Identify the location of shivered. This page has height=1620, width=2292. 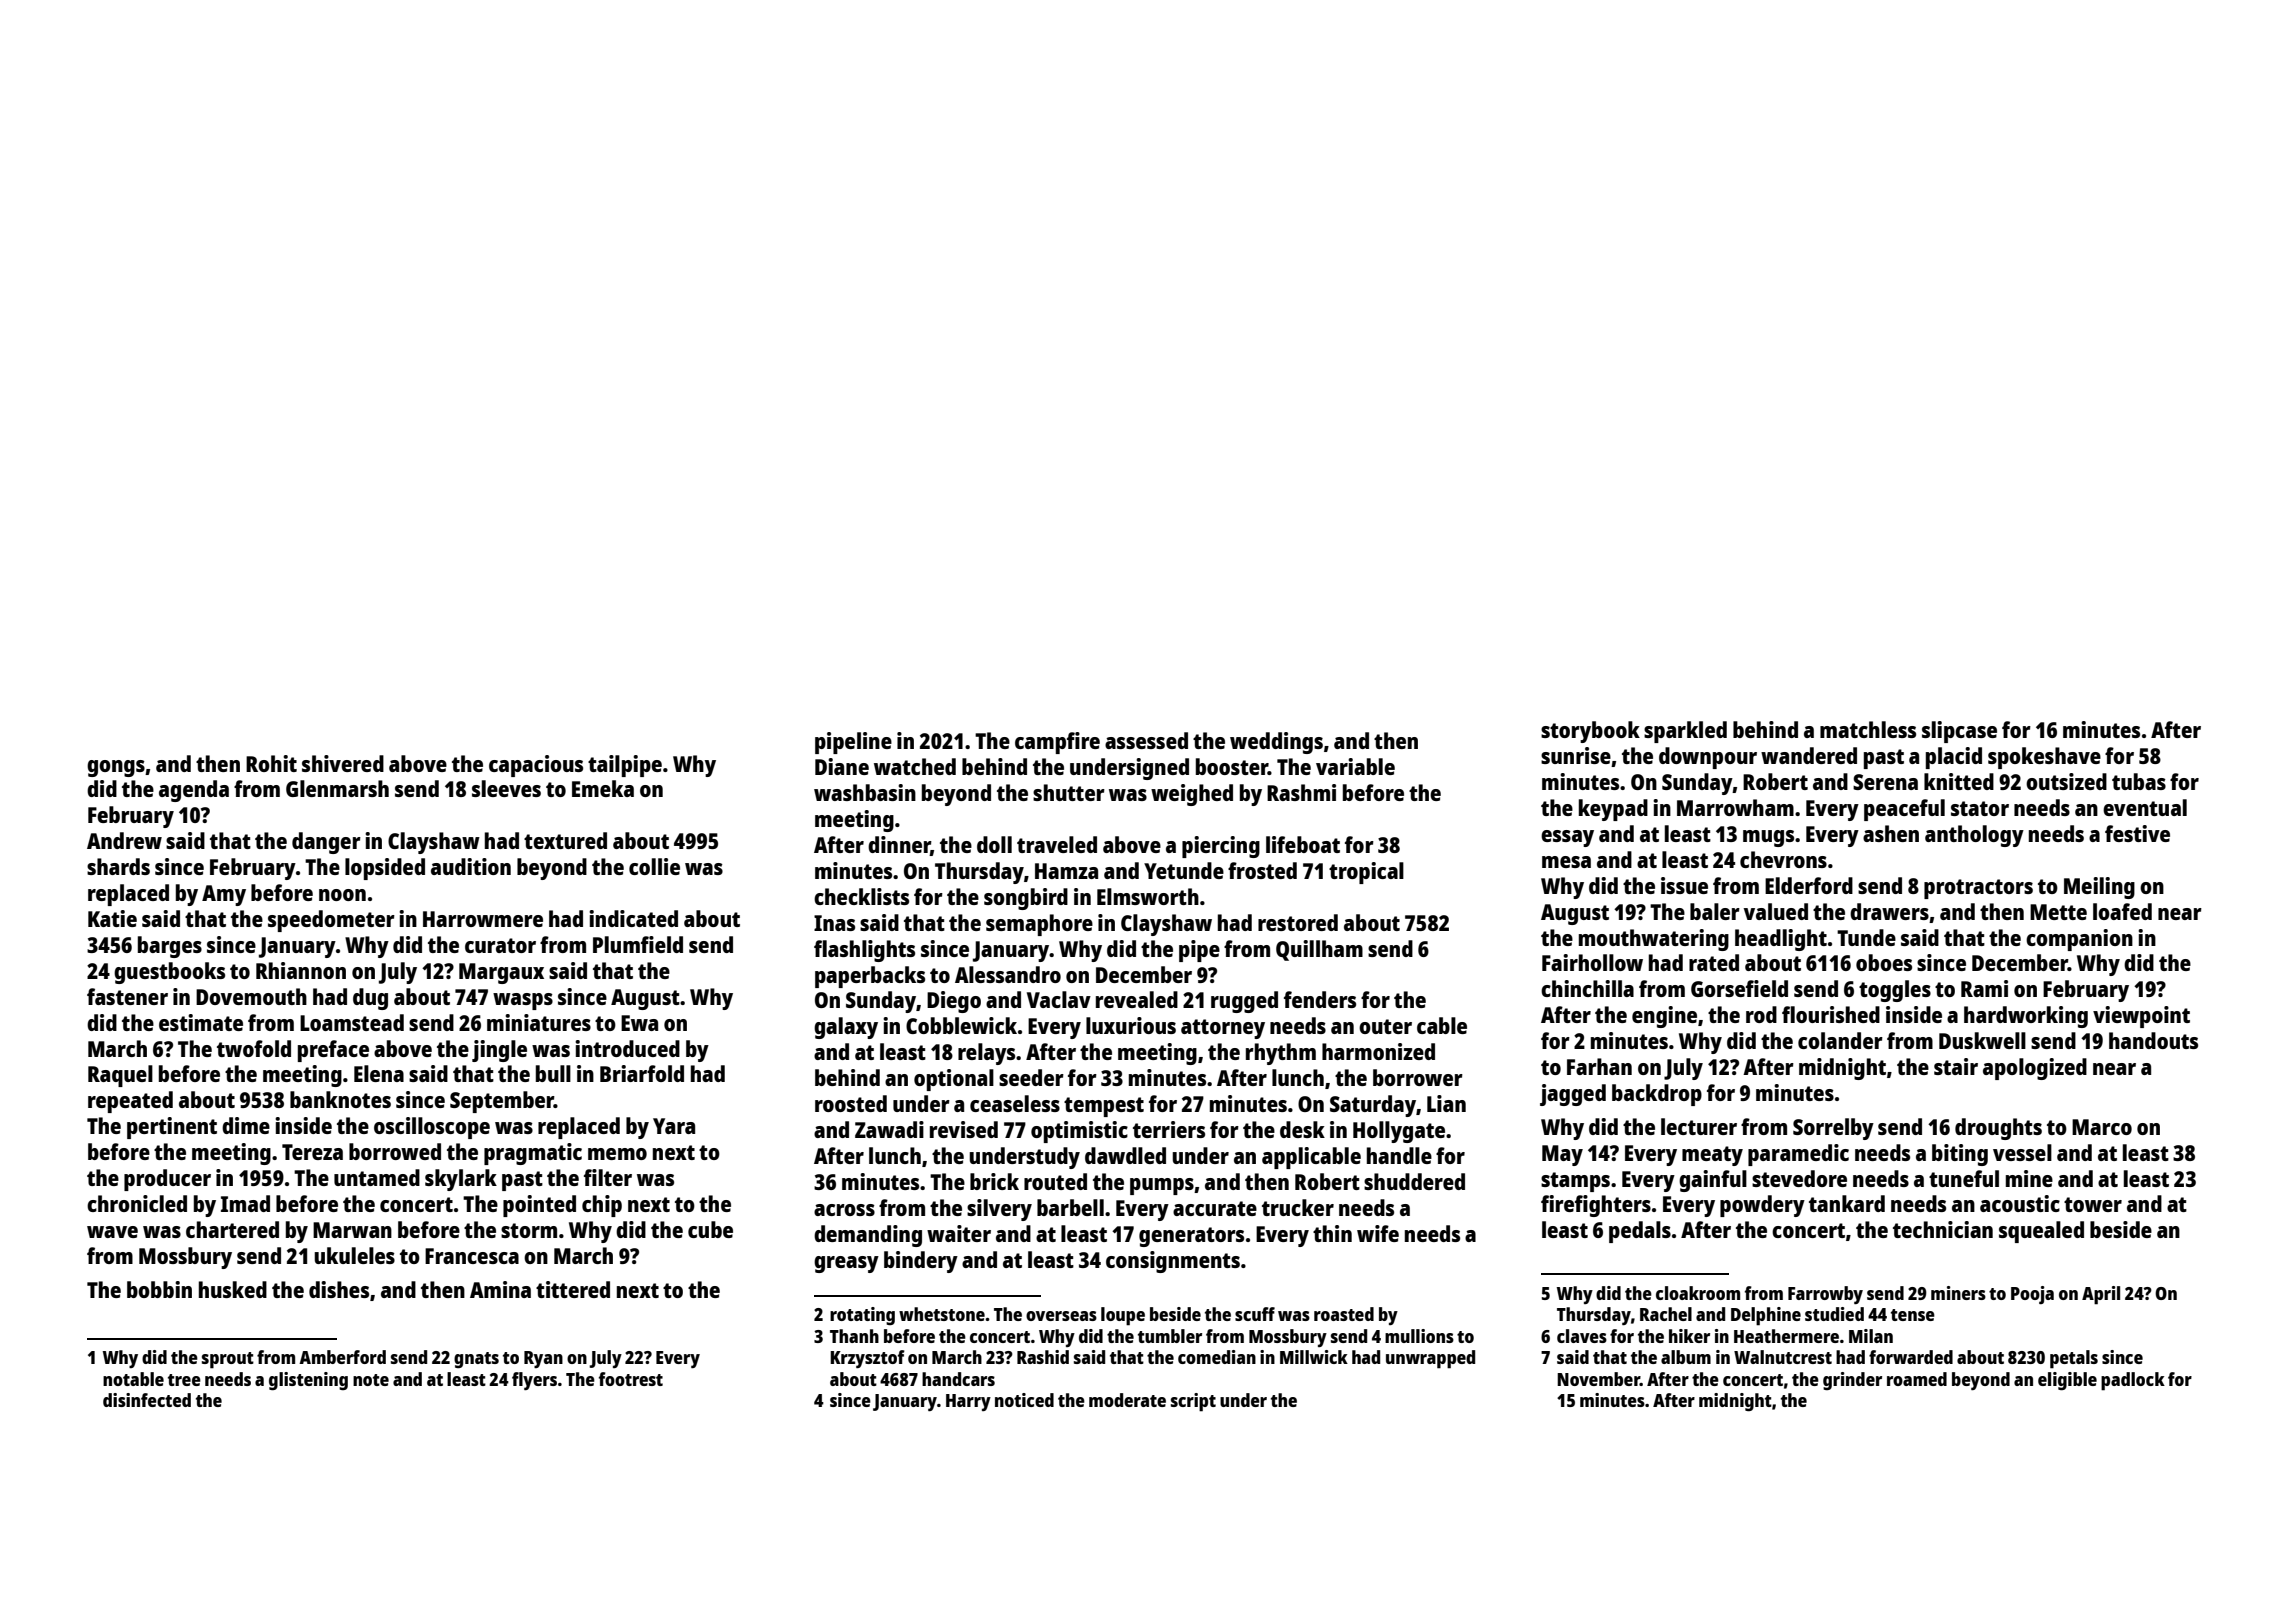
(343, 763).
